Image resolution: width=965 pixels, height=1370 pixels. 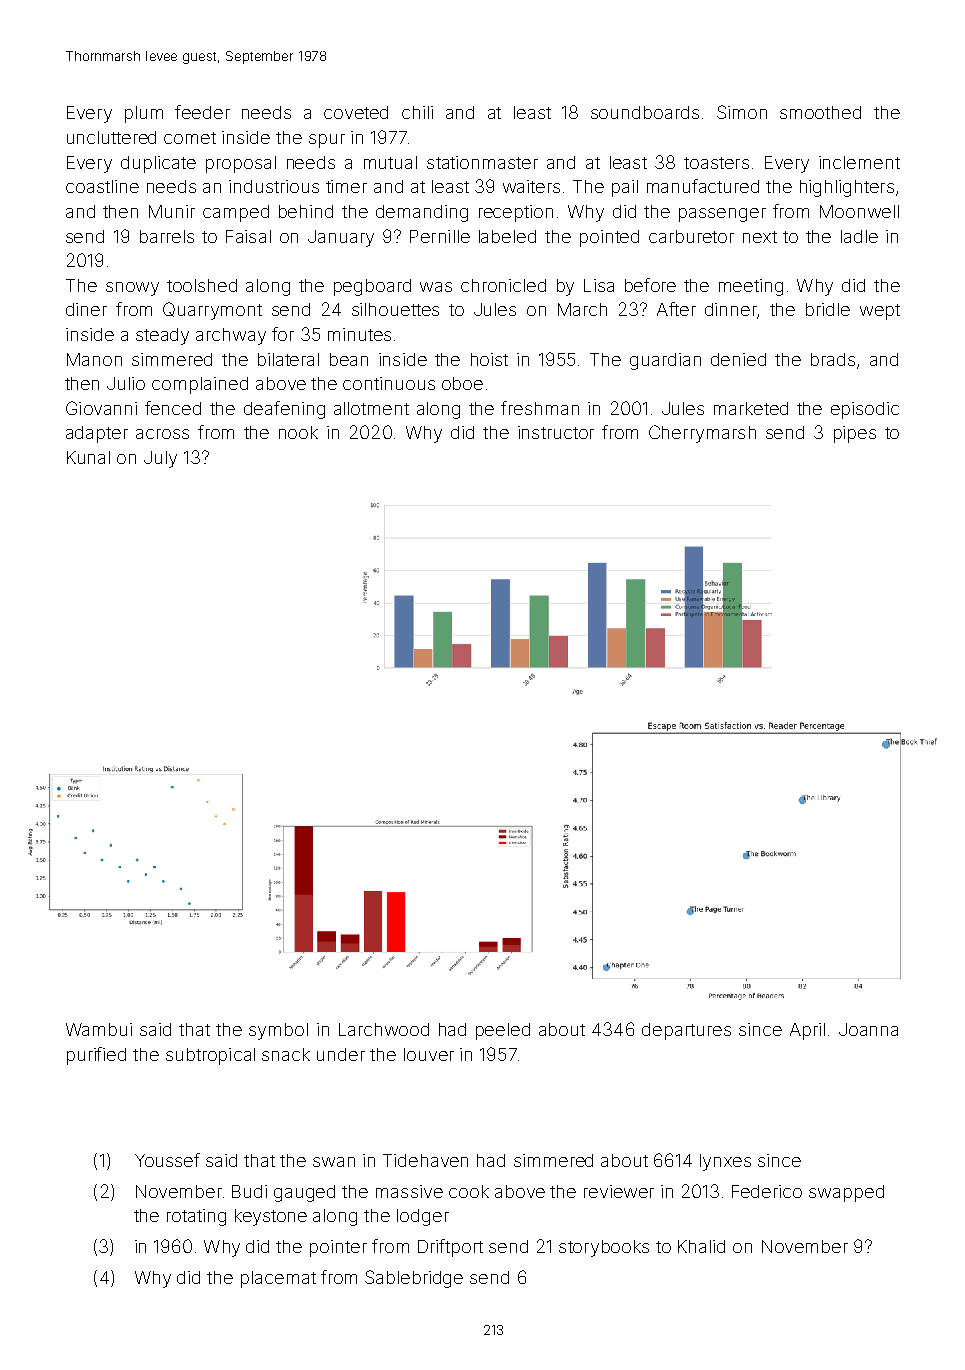 What do you see at coordinates (868, 1029) in the screenshot?
I see `Joanna` at bounding box center [868, 1029].
